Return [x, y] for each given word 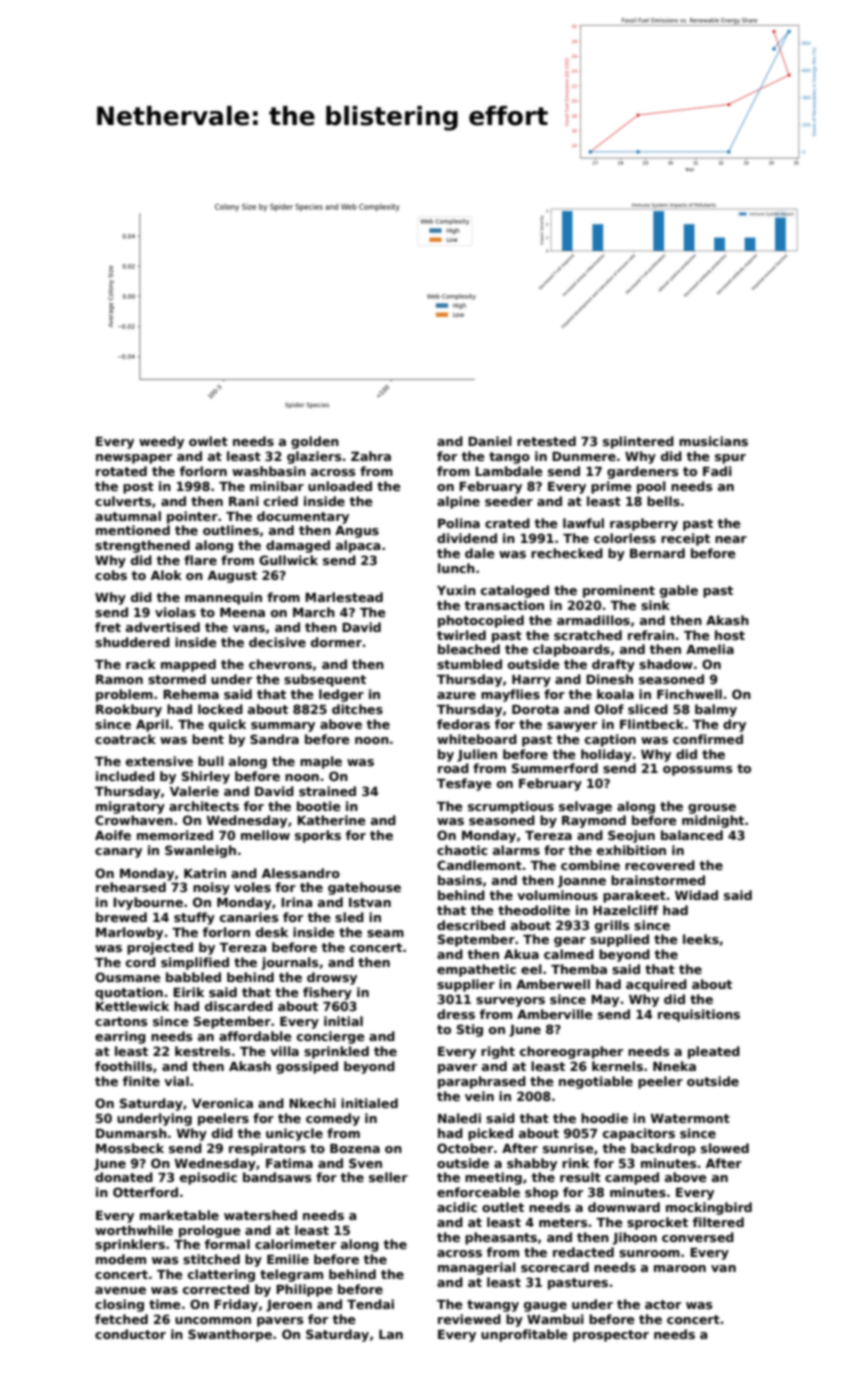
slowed [725, 1148]
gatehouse [364, 888]
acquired [656, 985]
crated [507, 523]
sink [655, 605]
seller [388, 1177]
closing [119, 1305]
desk [272, 932]
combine [590, 865]
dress [456, 1014]
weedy [161, 442]
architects [204, 806]
